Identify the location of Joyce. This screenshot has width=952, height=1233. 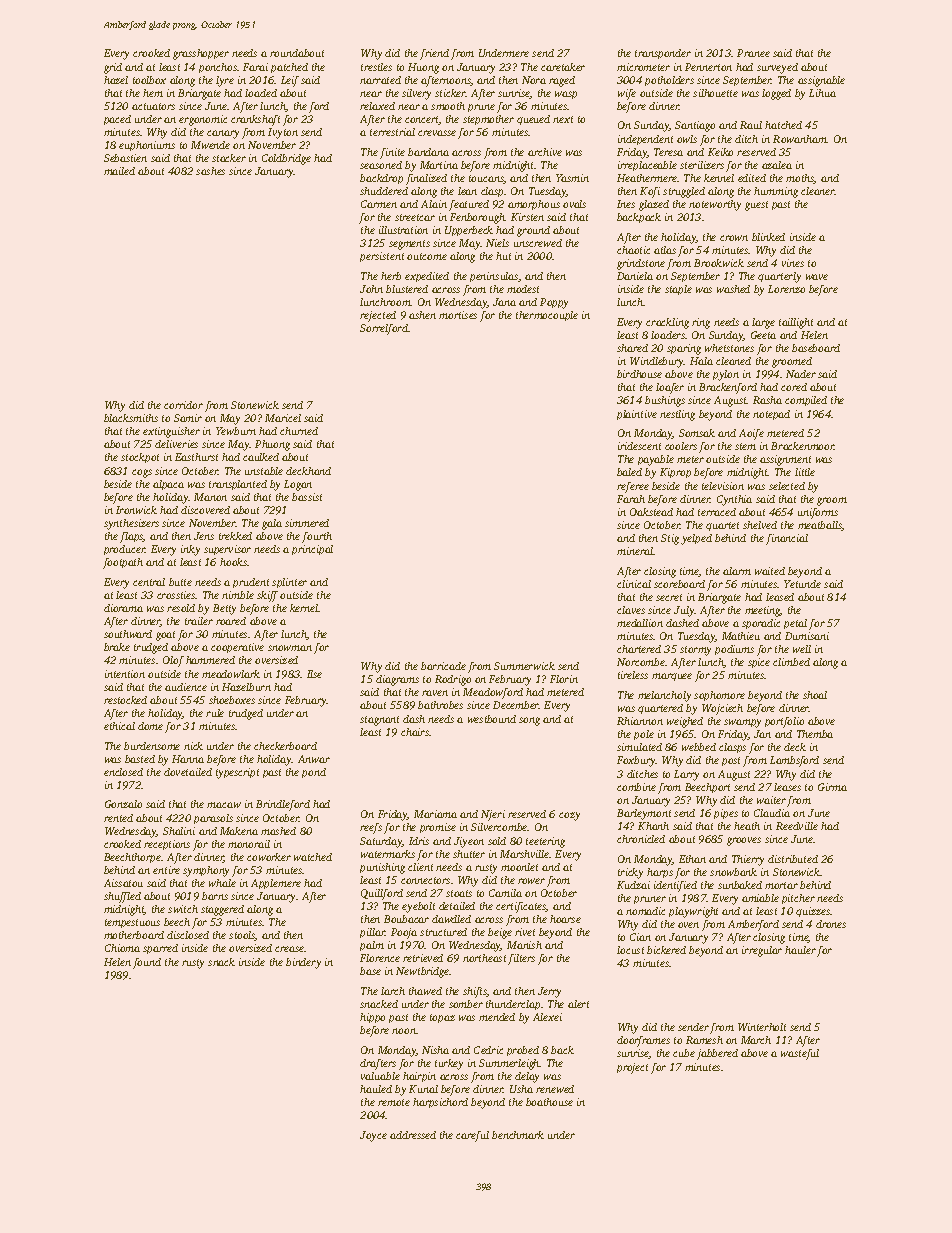
(373, 1136).
